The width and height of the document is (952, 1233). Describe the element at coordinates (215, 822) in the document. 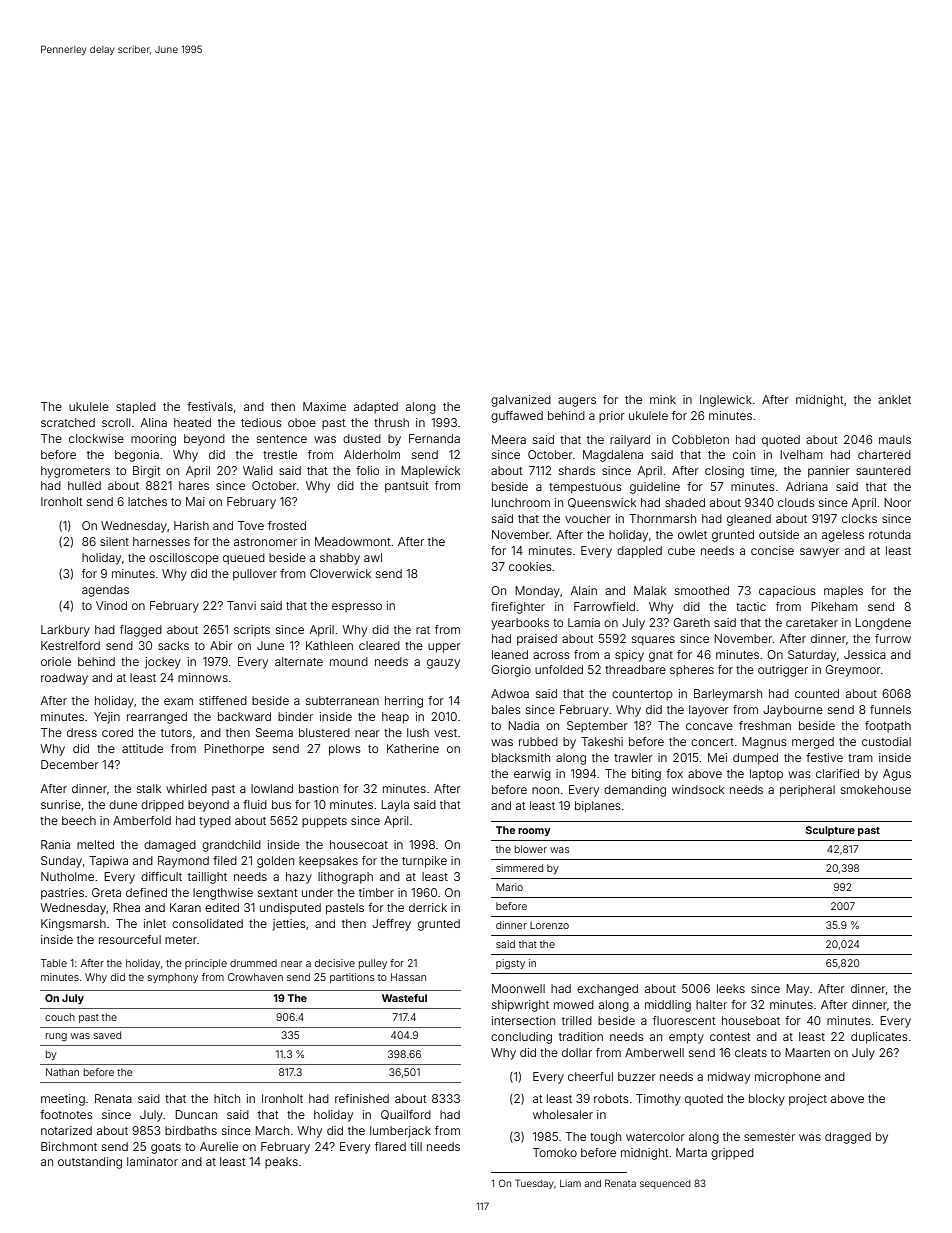

I see `typed` at that location.
